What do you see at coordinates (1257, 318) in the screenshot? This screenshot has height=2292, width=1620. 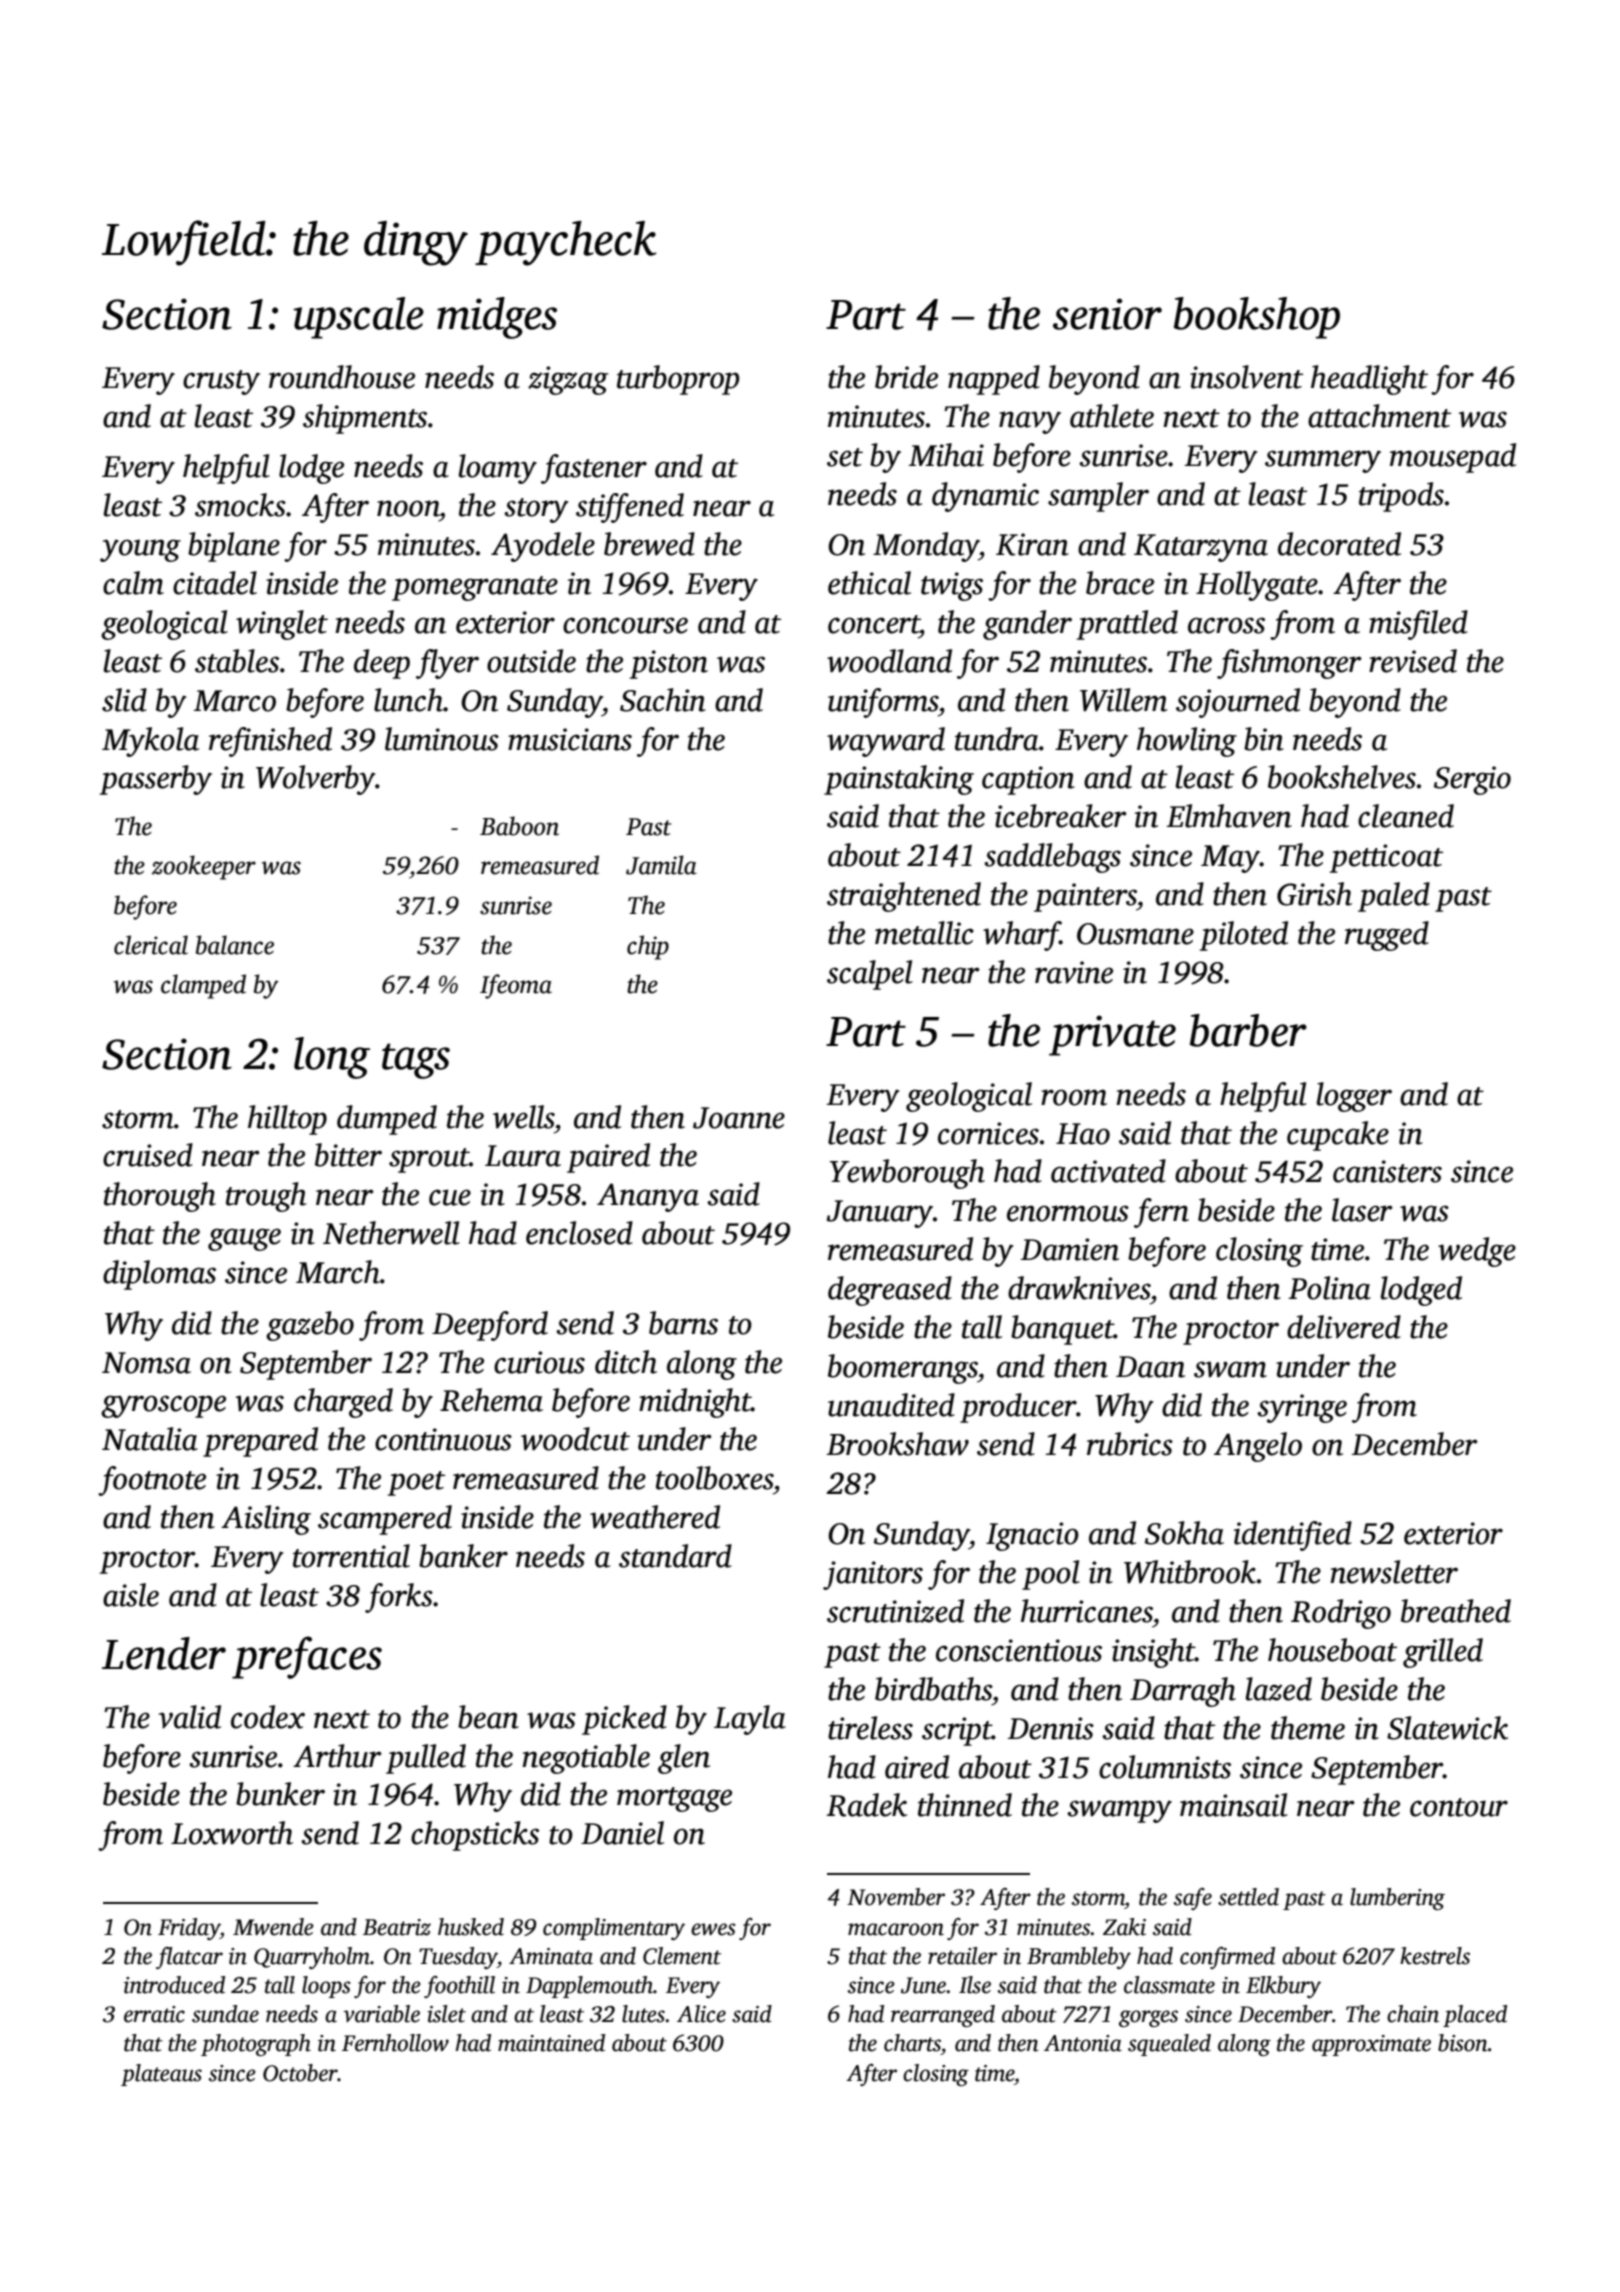 I see `bookshop` at bounding box center [1257, 318].
